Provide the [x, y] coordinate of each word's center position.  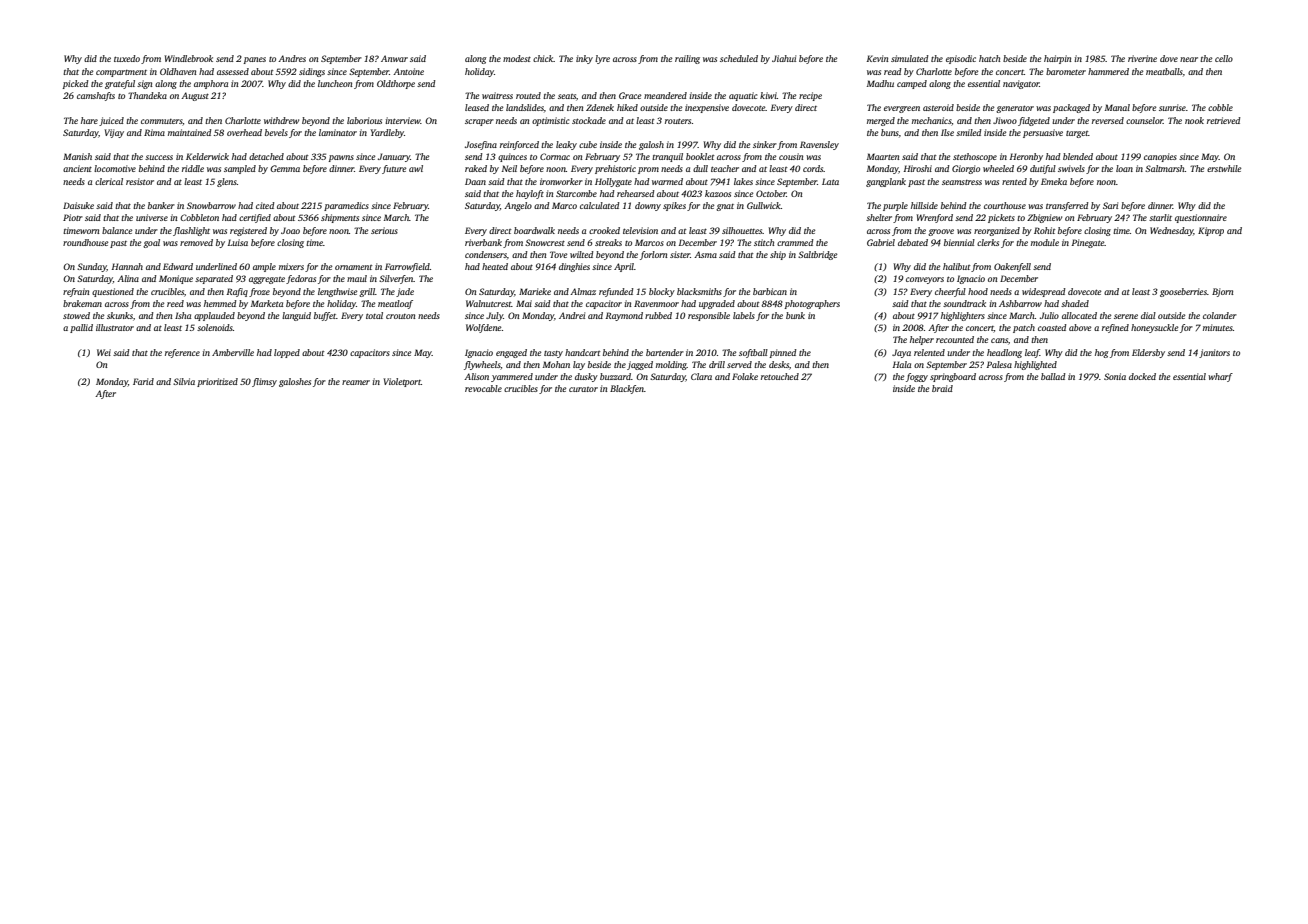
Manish [77, 156]
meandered [665, 95]
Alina [128, 278]
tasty [553, 354]
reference [182, 353]
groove [941, 232]
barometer [1066, 71]
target [1077, 134]
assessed [233, 71]
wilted [582, 254]
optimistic [550, 121]
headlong [1004, 353]
